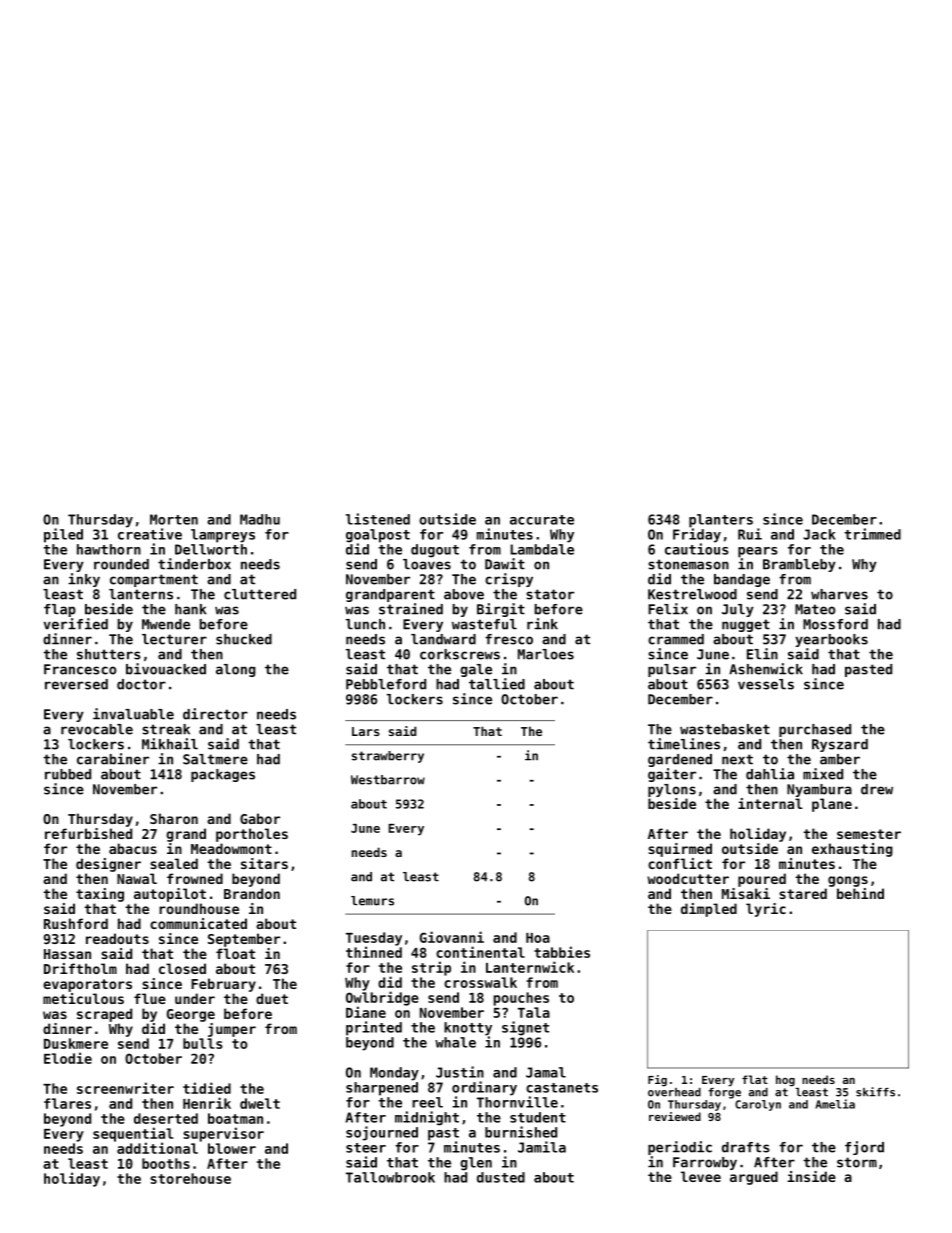  What do you see at coordinates (542, 624) in the image?
I see `rink` at bounding box center [542, 624].
